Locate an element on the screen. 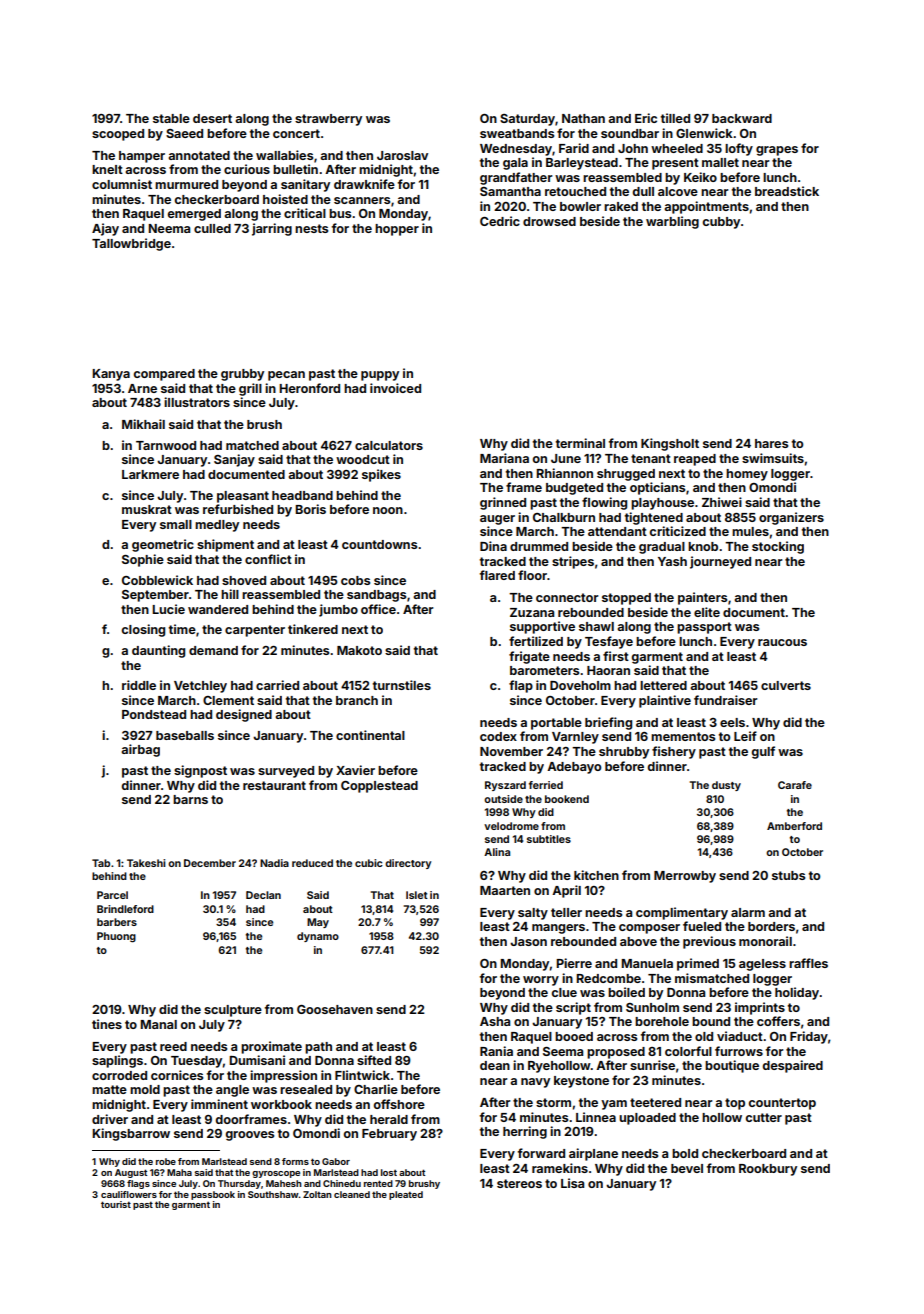 Image resolution: width=924 pixels, height=1314 pixels. tourist is located at coordinates (116, 1204).
